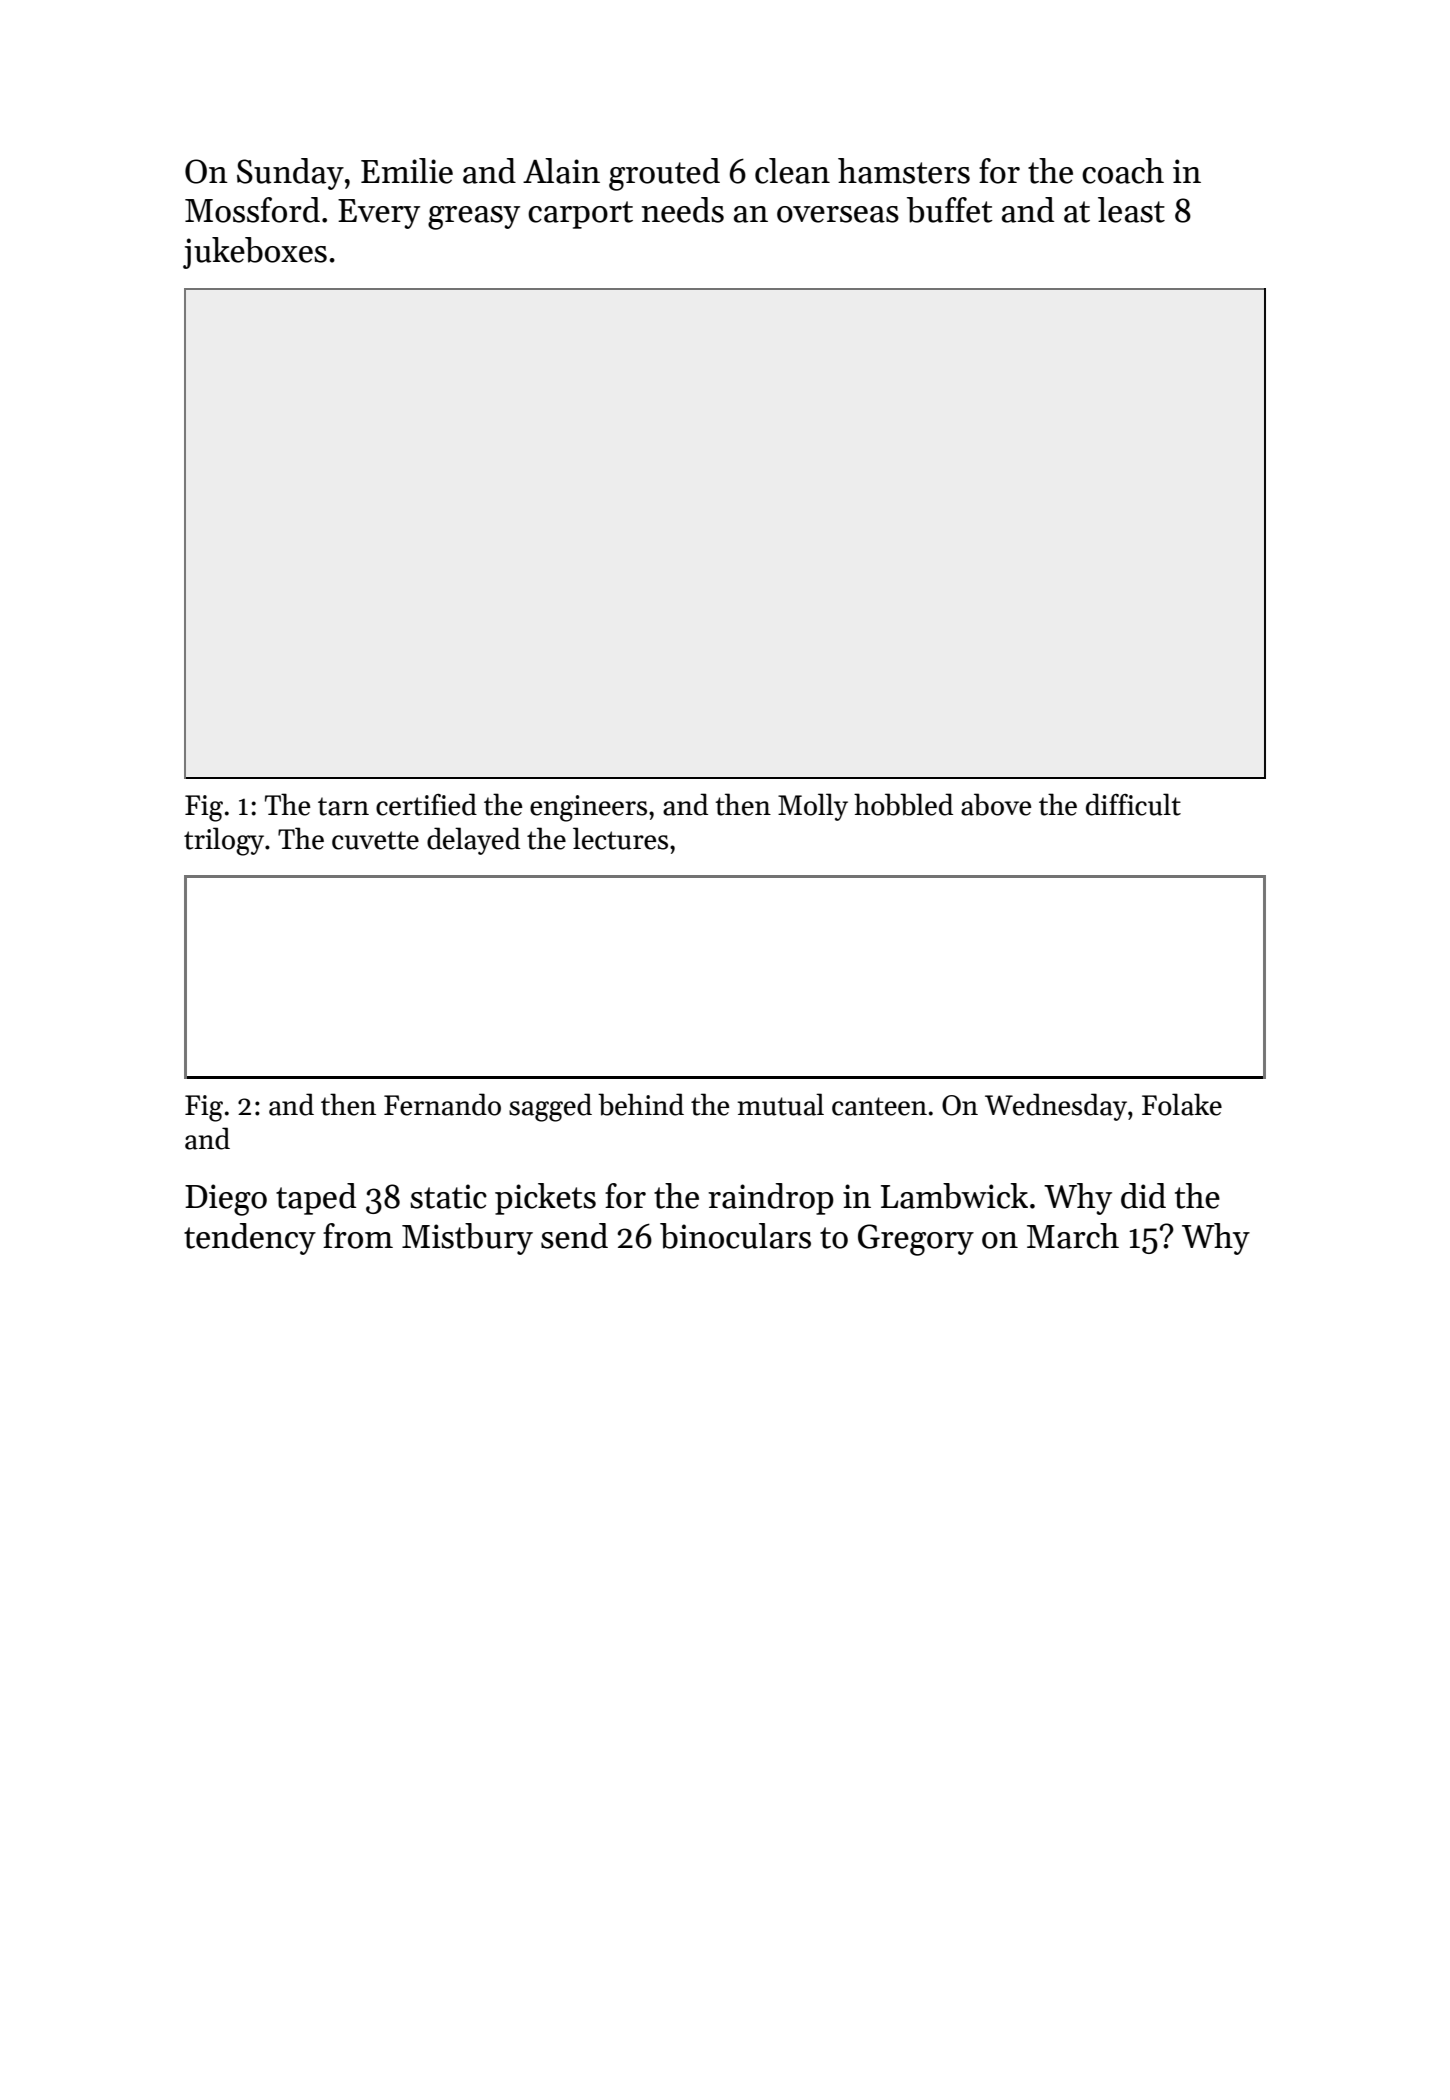  I want to click on Mistbury, so click(467, 1239).
